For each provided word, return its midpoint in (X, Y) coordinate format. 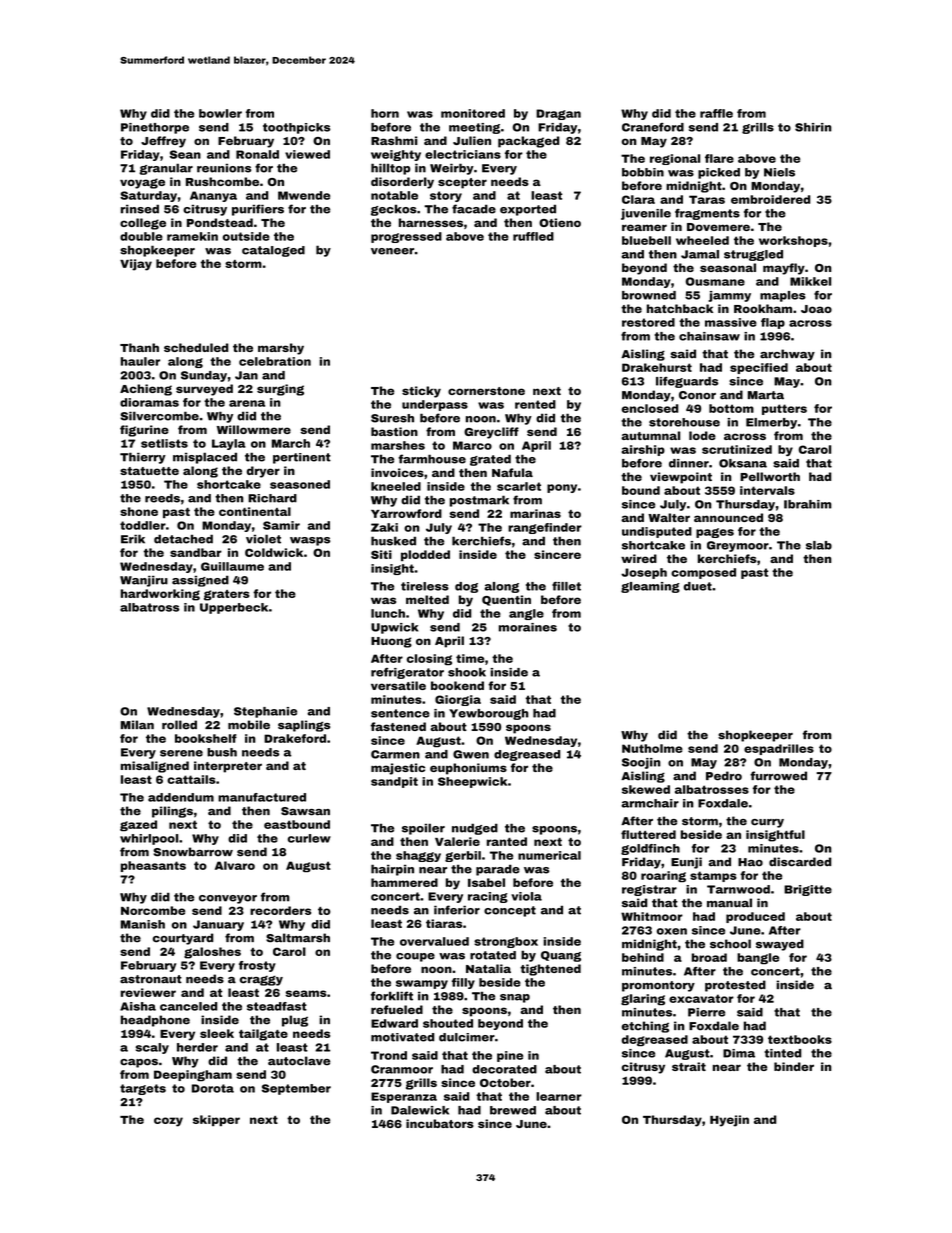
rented (535, 404)
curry (767, 823)
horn (385, 113)
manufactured (262, 797)
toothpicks (296, 128)
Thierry (143, 458)
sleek (217, 1033)
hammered (404, 882)
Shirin (813, 127)
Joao (816, 309)
